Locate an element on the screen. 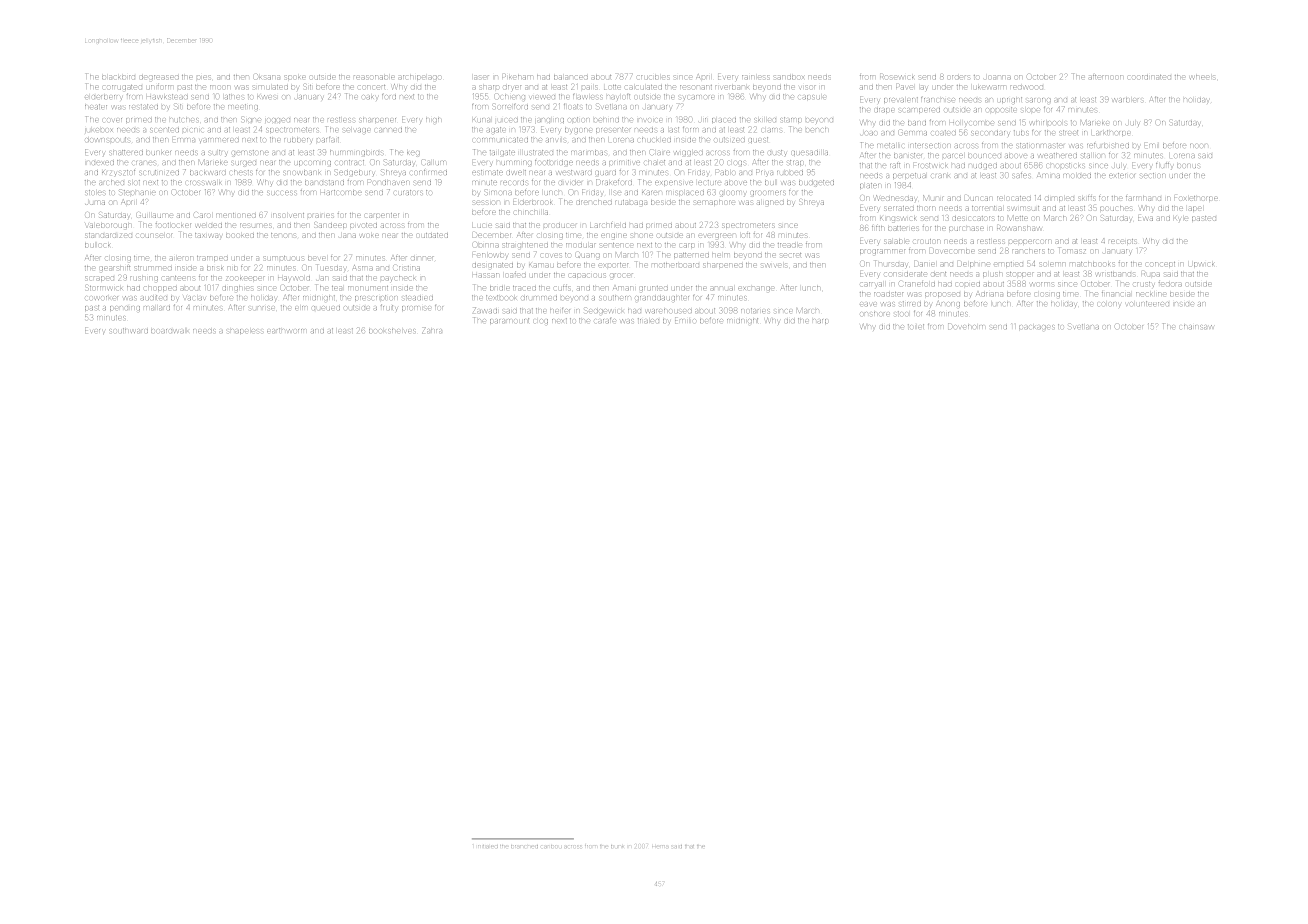 This screenshot has width=1308, height=924. branched is located at coordinates (524, 846).
